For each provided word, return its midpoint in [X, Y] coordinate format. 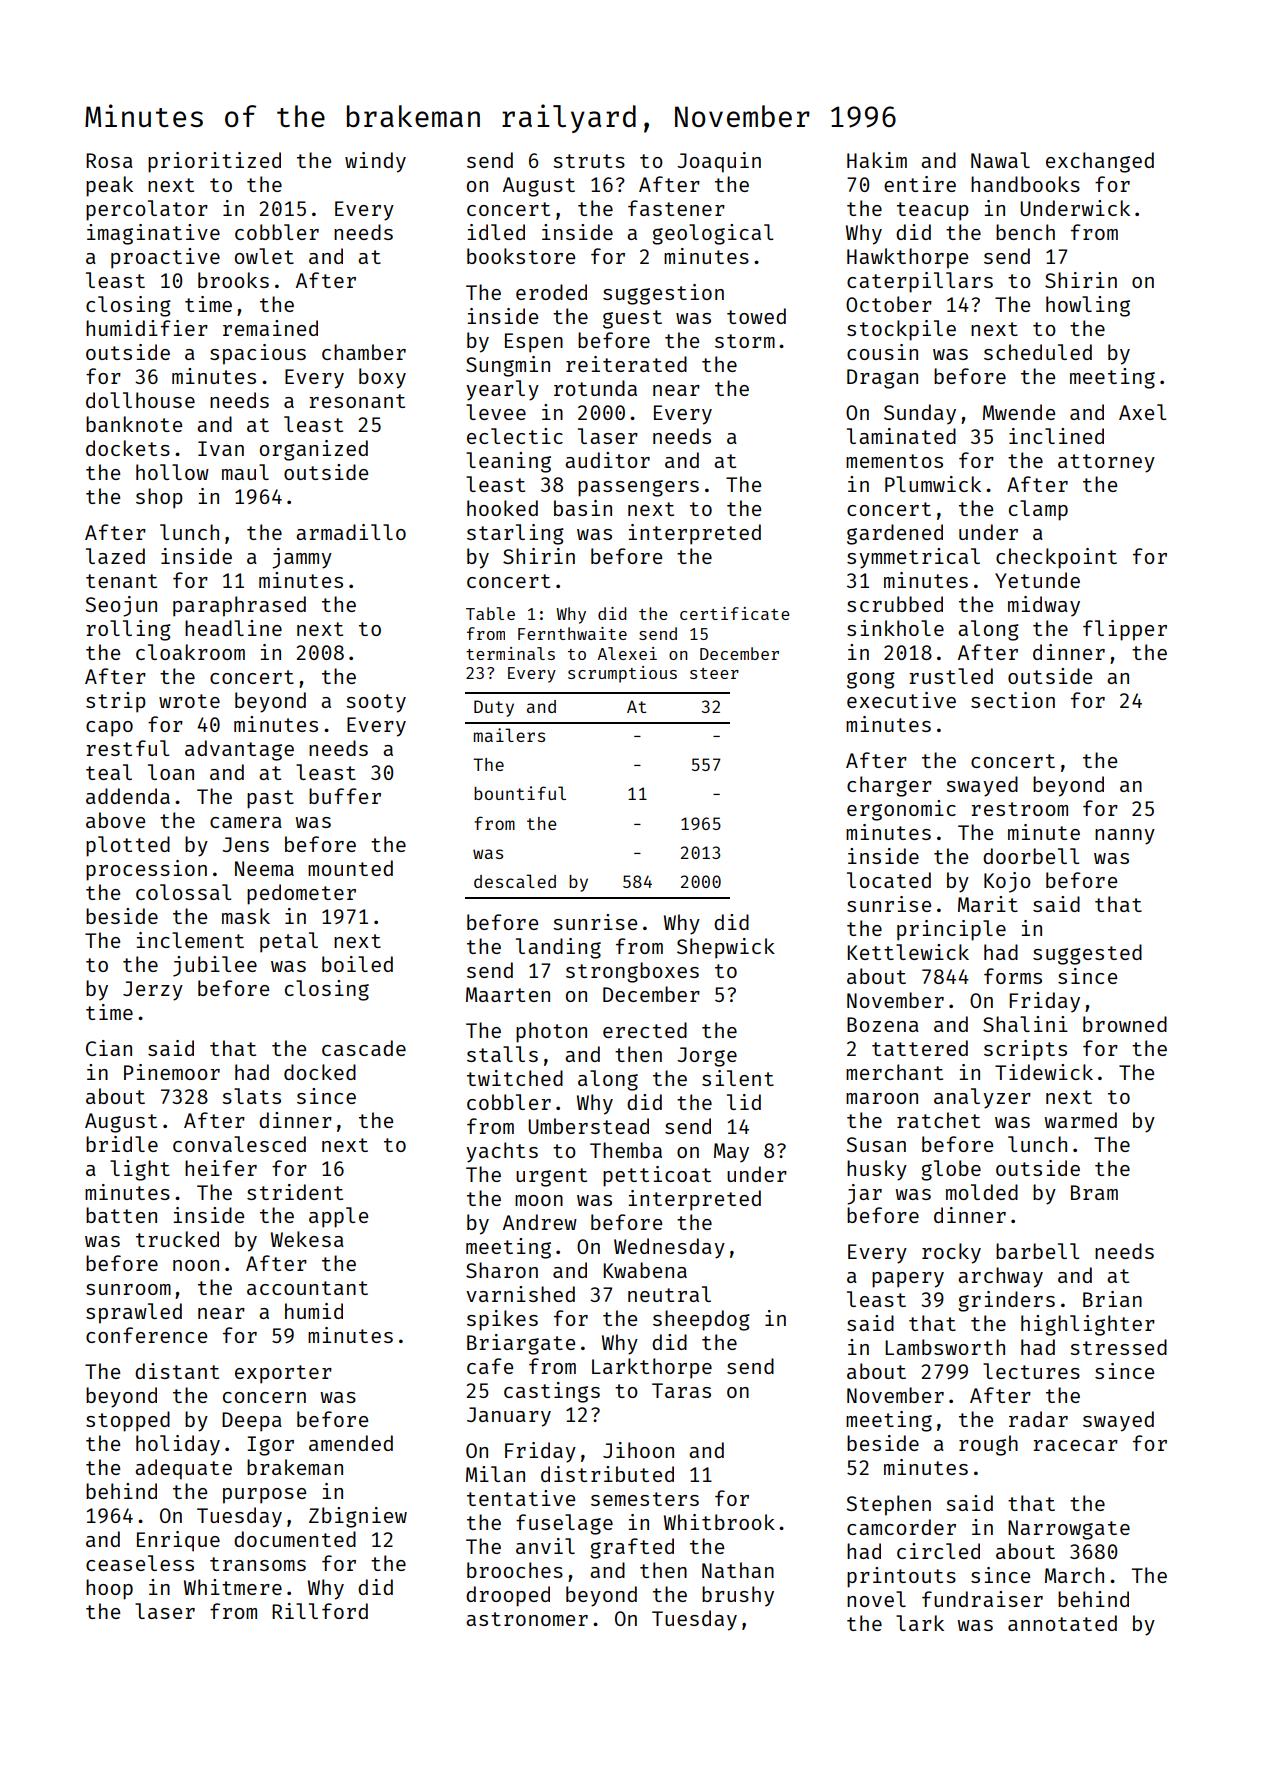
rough [988, 1445]
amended [351, 1443]
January [509, 1417]
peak [109, 186]
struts [589, 161]
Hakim [877, 160]
